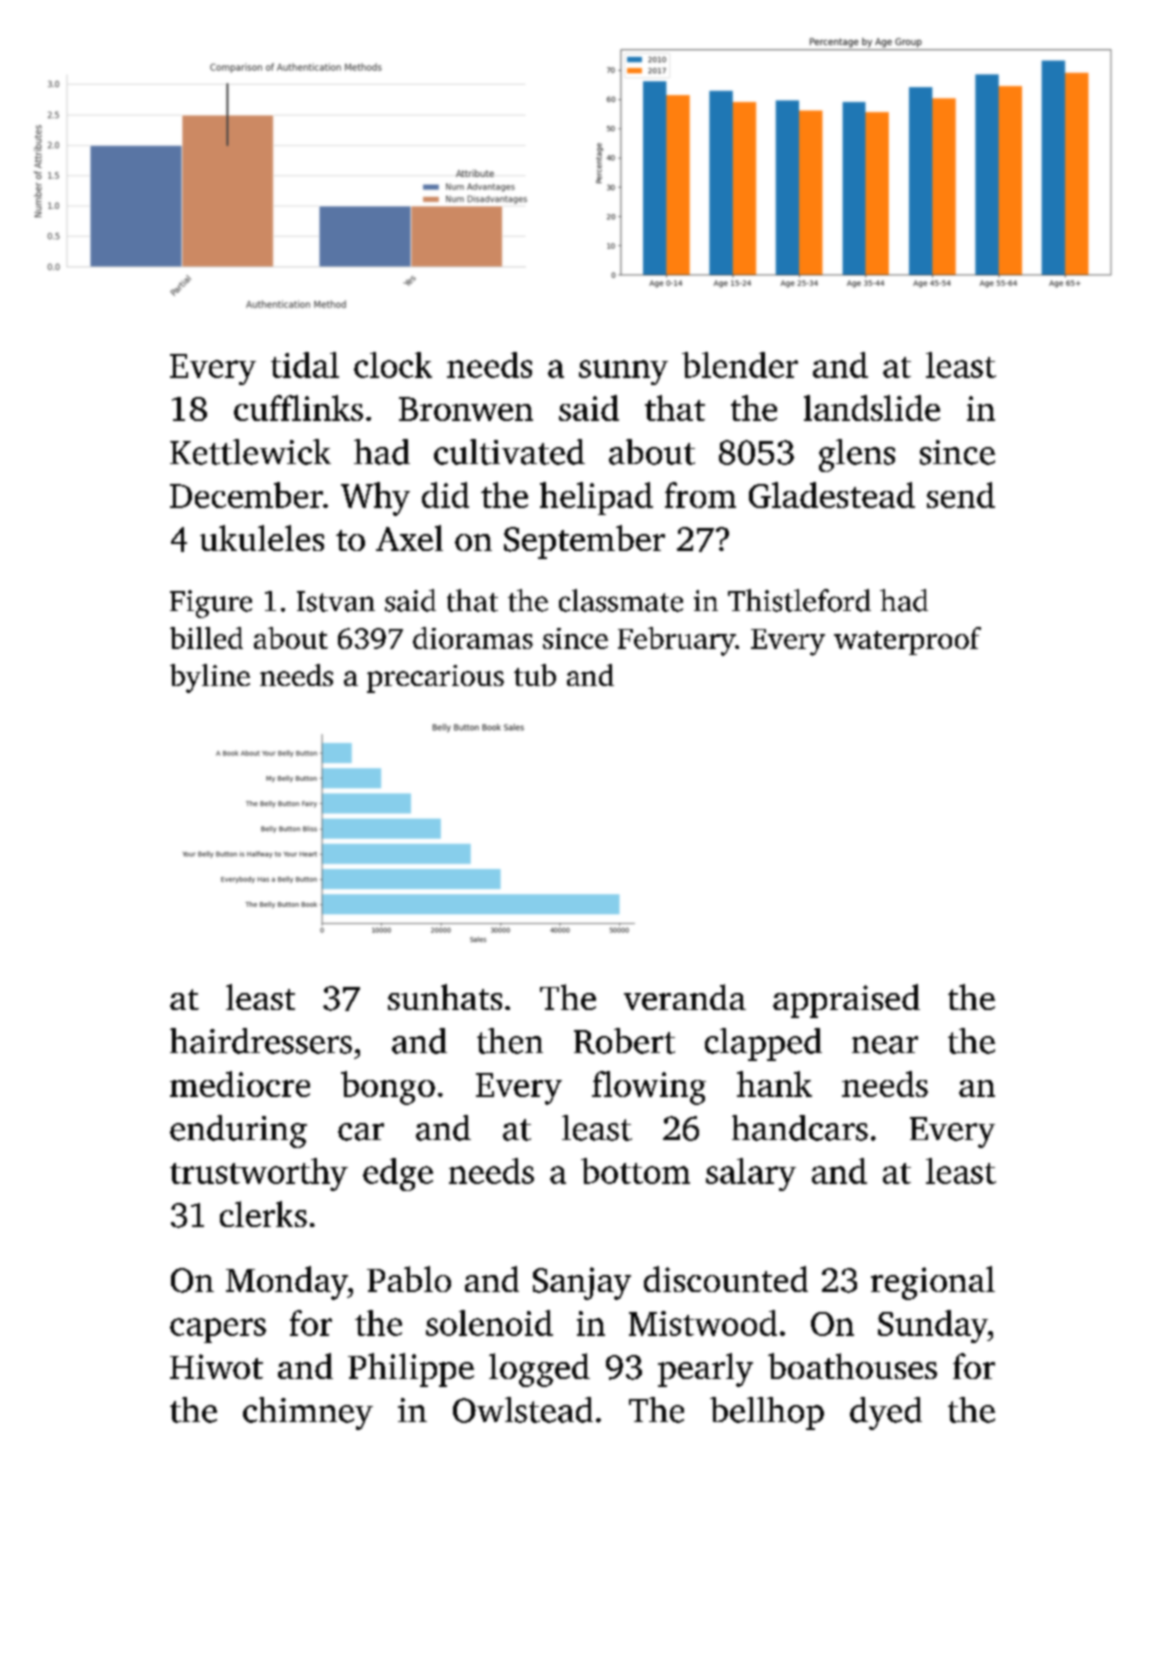 The height and width of the document is (1654, 1165). Describe the element at coordinates (523, 1410) in the document. I see `Owlstead` at that location.
